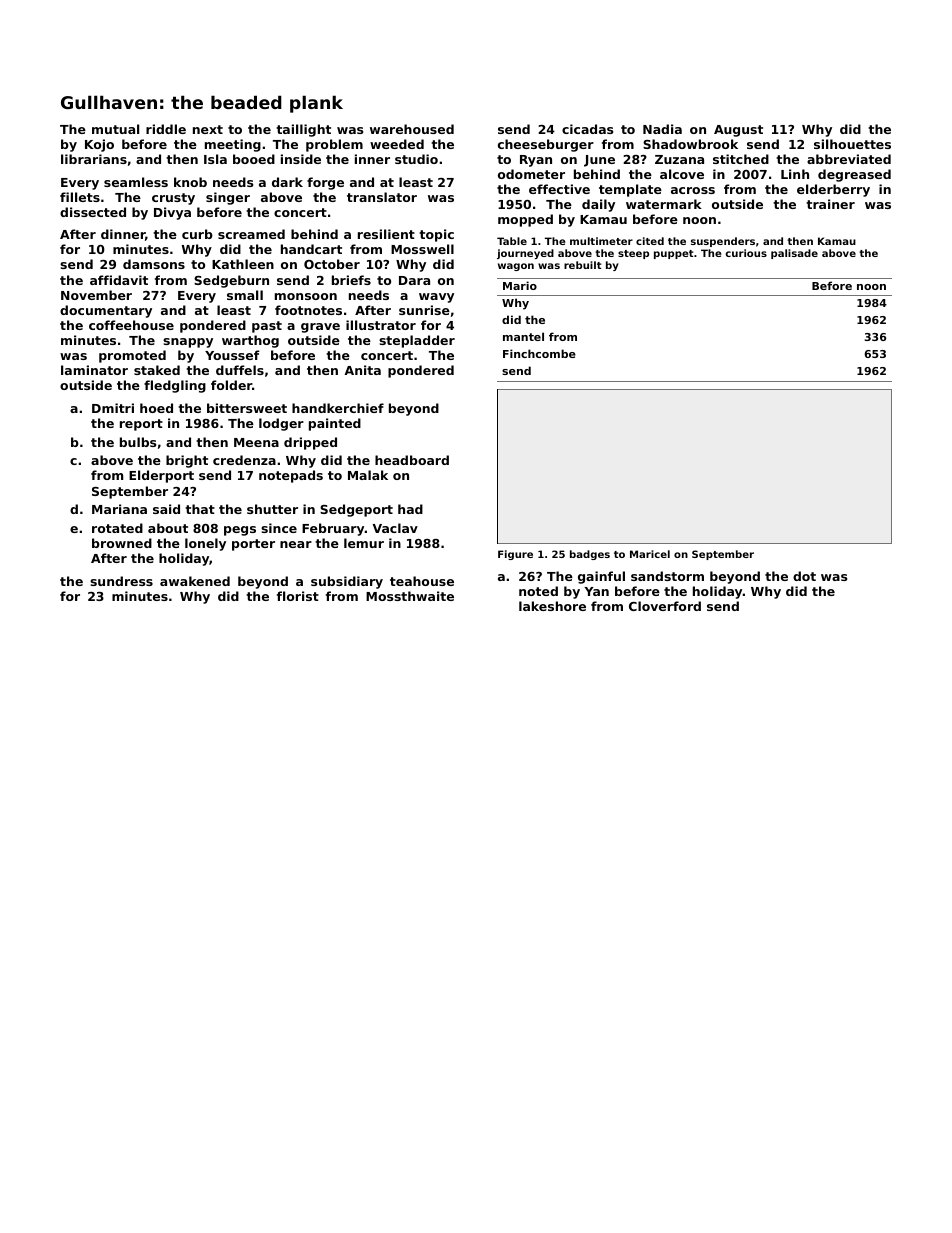 This image has height=1233, width=952. Describe the element at coordinates (141, 425) in the image. I see `report` at that location.
